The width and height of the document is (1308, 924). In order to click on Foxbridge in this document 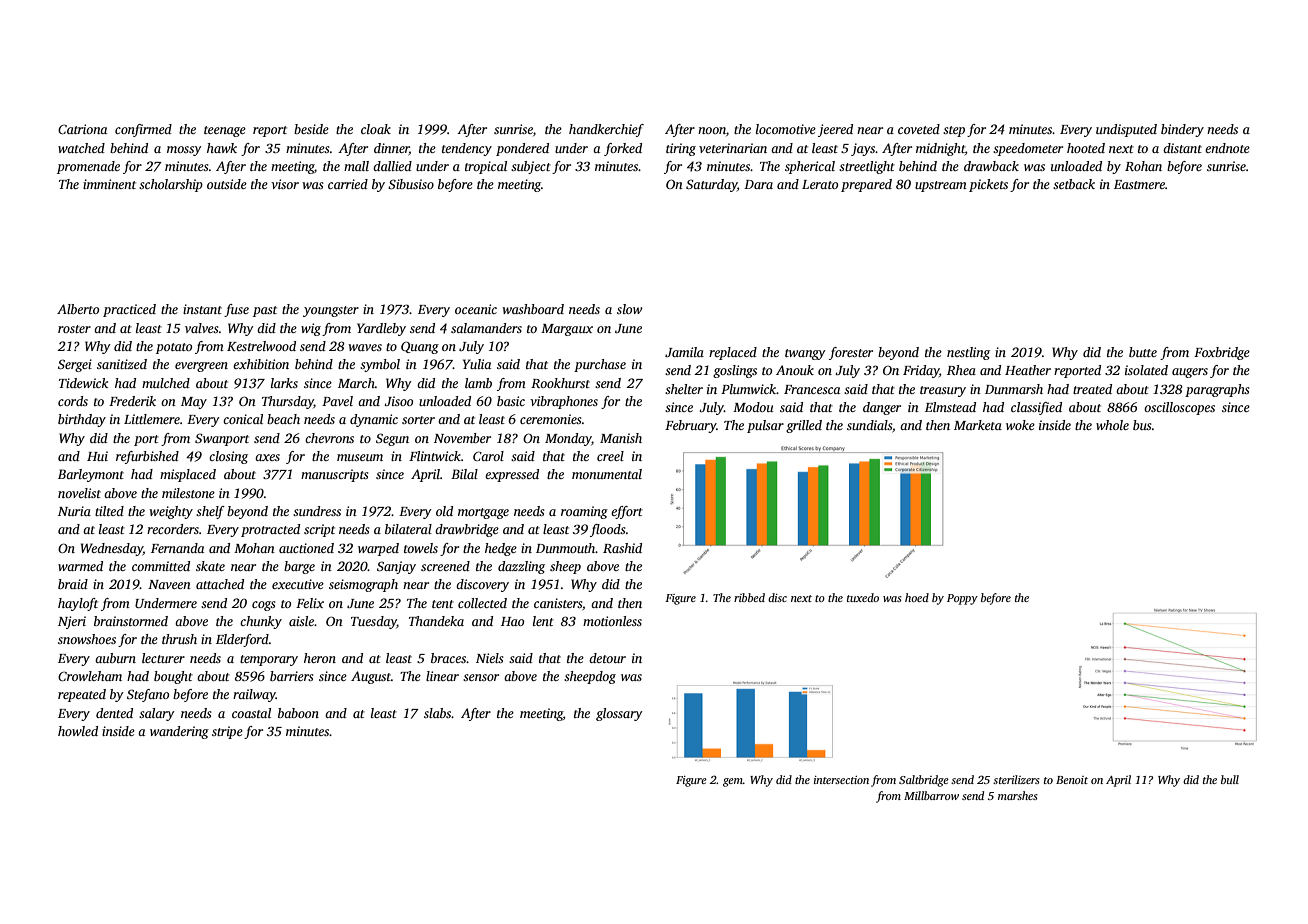, I will do `click(1222, 353)`.
